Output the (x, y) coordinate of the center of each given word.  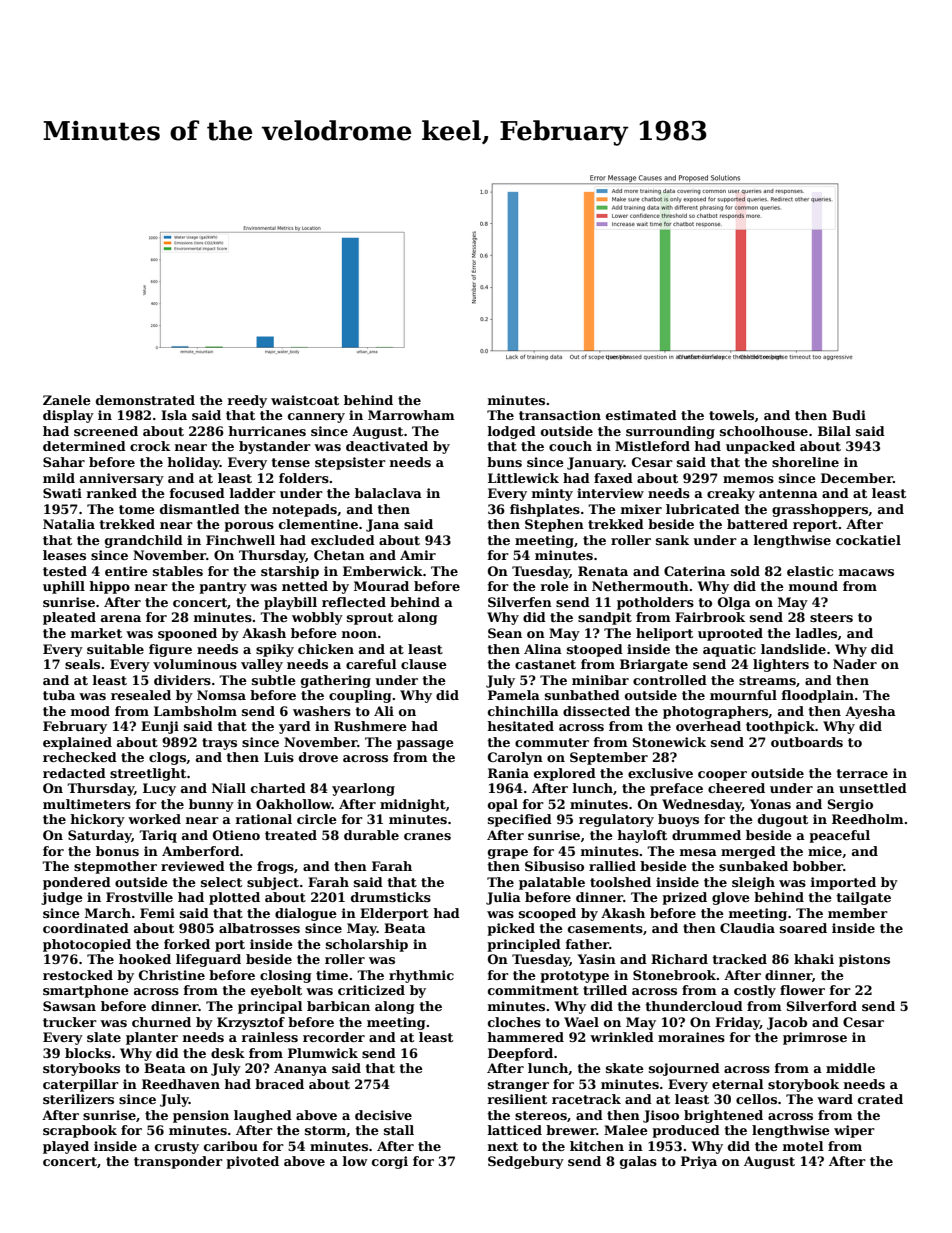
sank (672, 540)
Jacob (787, 1023)
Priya (699, 1162)
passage (425, 745)
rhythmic (421, 976)
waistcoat (305, 400)
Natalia (69, 524)
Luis (279, 757)
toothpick (780, 727)
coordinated (86, 928)
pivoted (252, 1162)
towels (731, 415)
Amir (418, 555)
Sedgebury (526, 1162)
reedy (247, 401)
